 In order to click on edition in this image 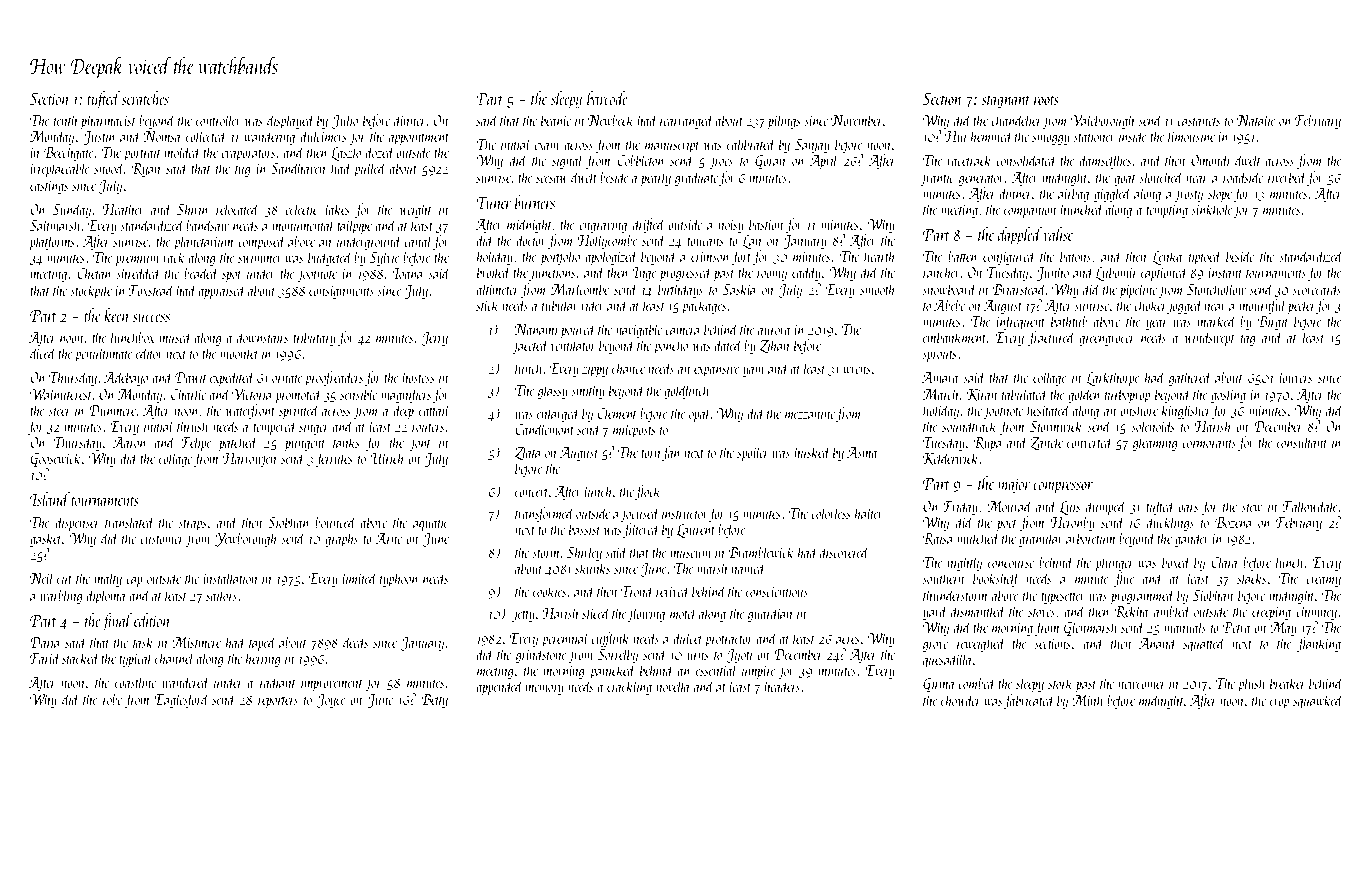, I will do `click(152, 620)`.
